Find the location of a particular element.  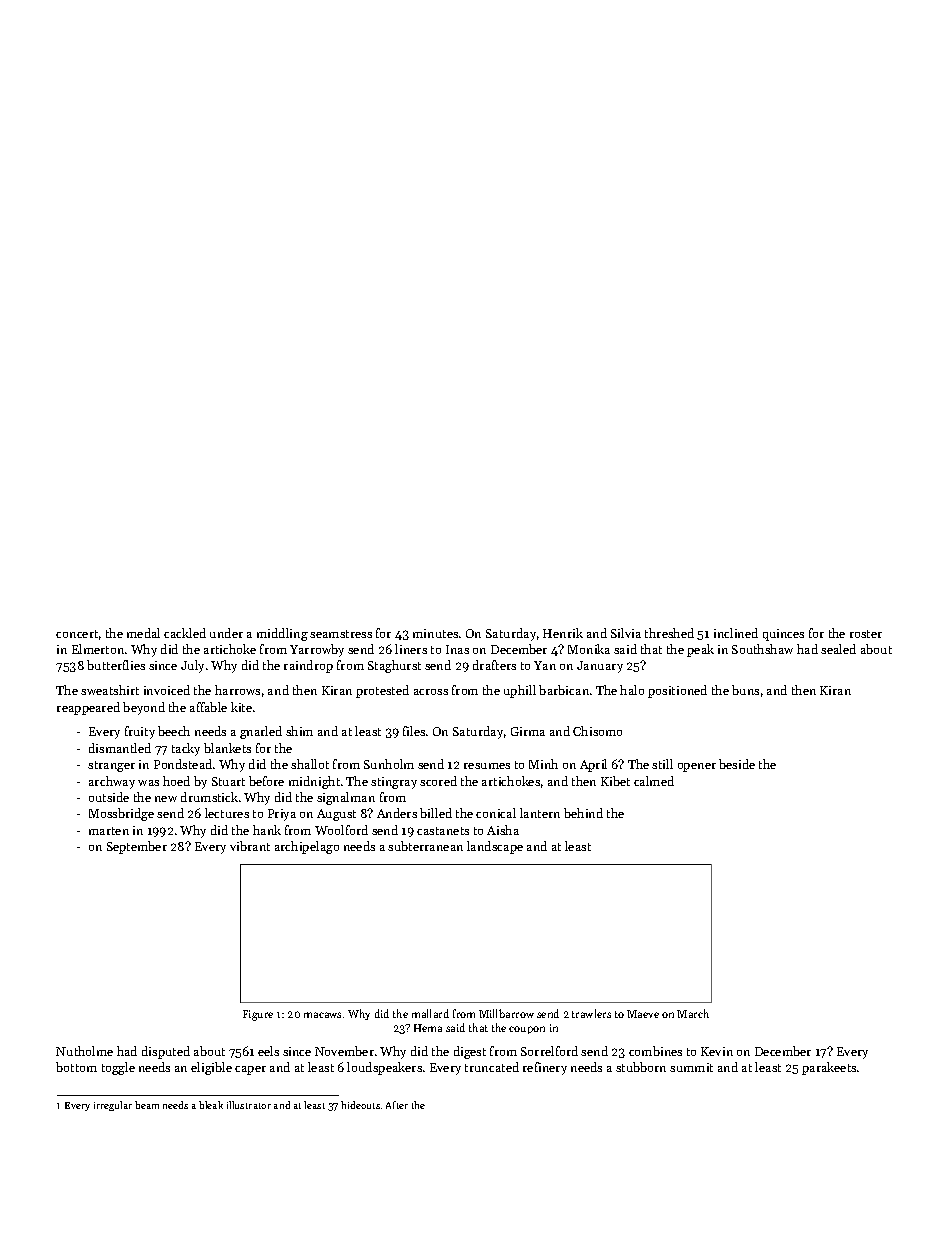

March is located at coordinates (693, 1013).
